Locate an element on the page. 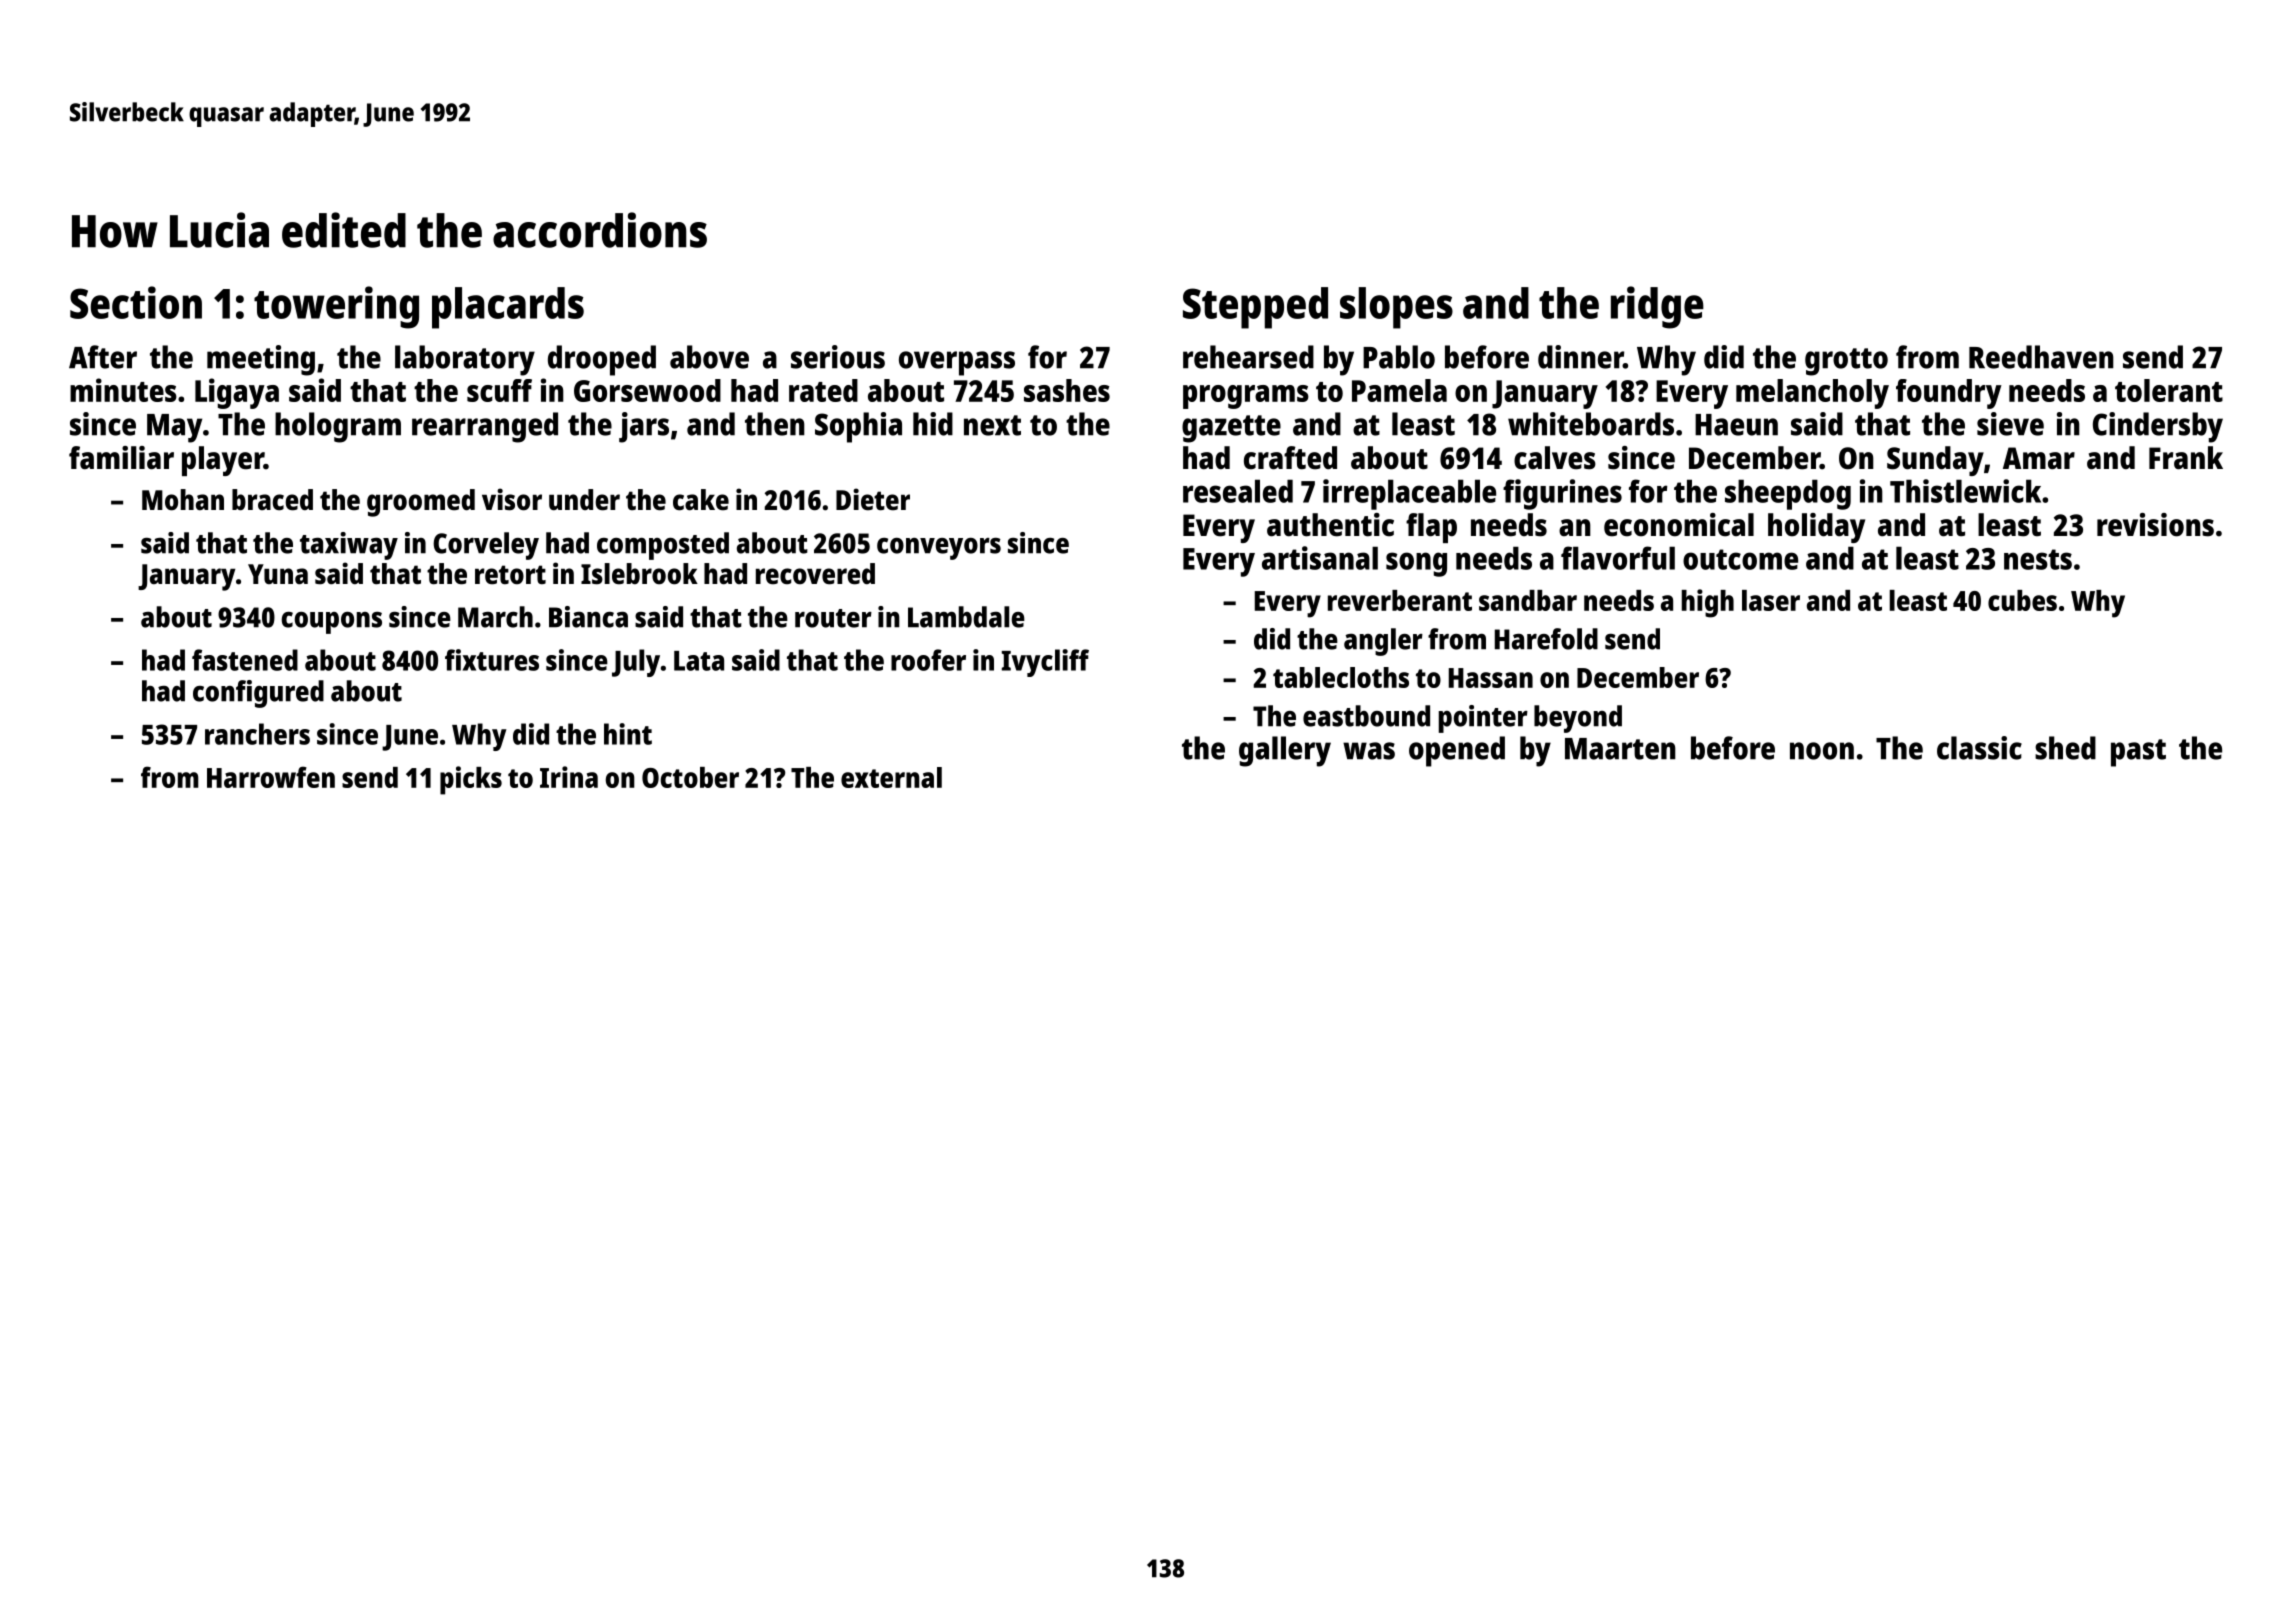 This document has height=1620, width=2292. ridge is located at coordinates (1657, 307).
